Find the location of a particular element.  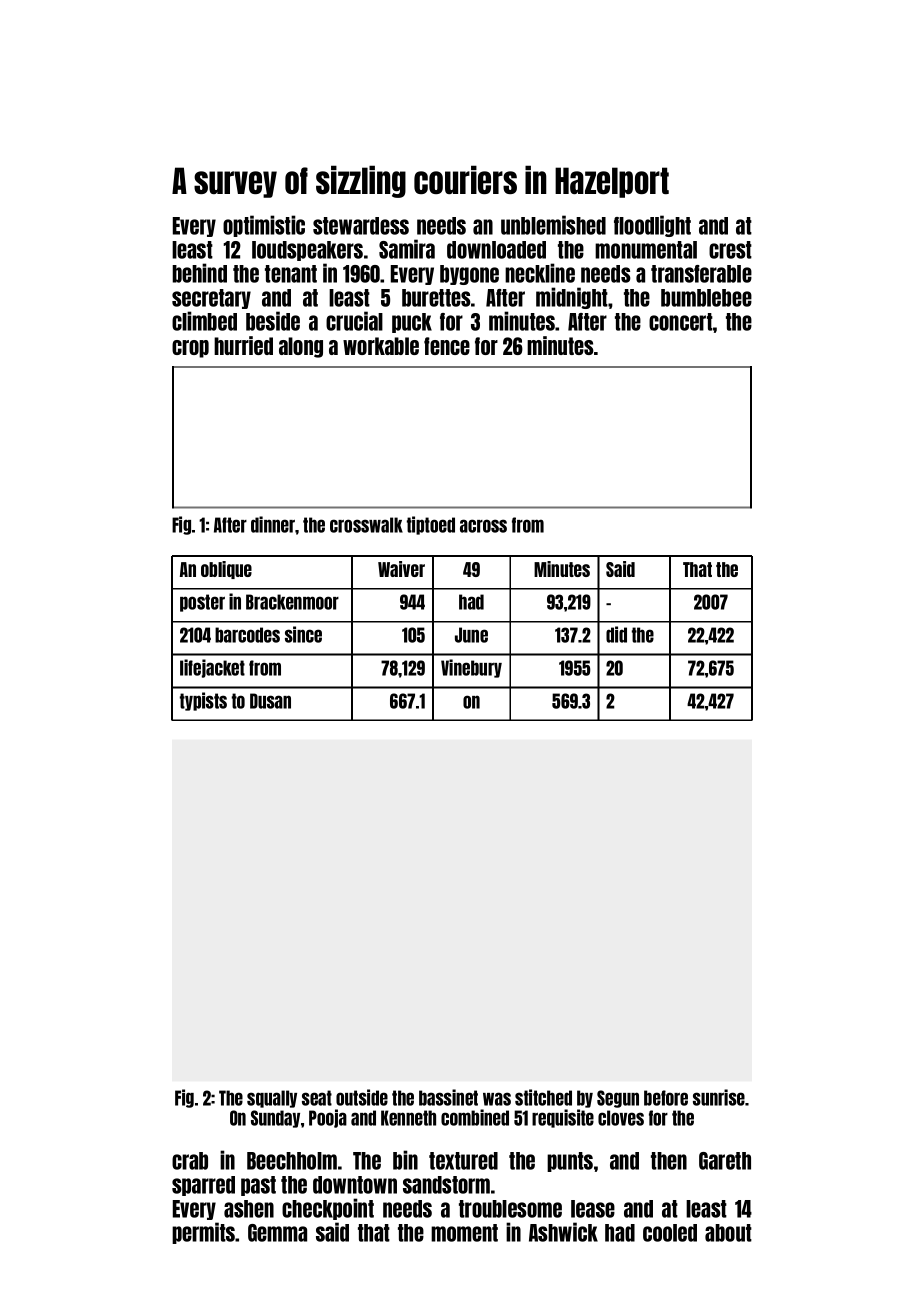

fence is located at coordinates (447, 346).
